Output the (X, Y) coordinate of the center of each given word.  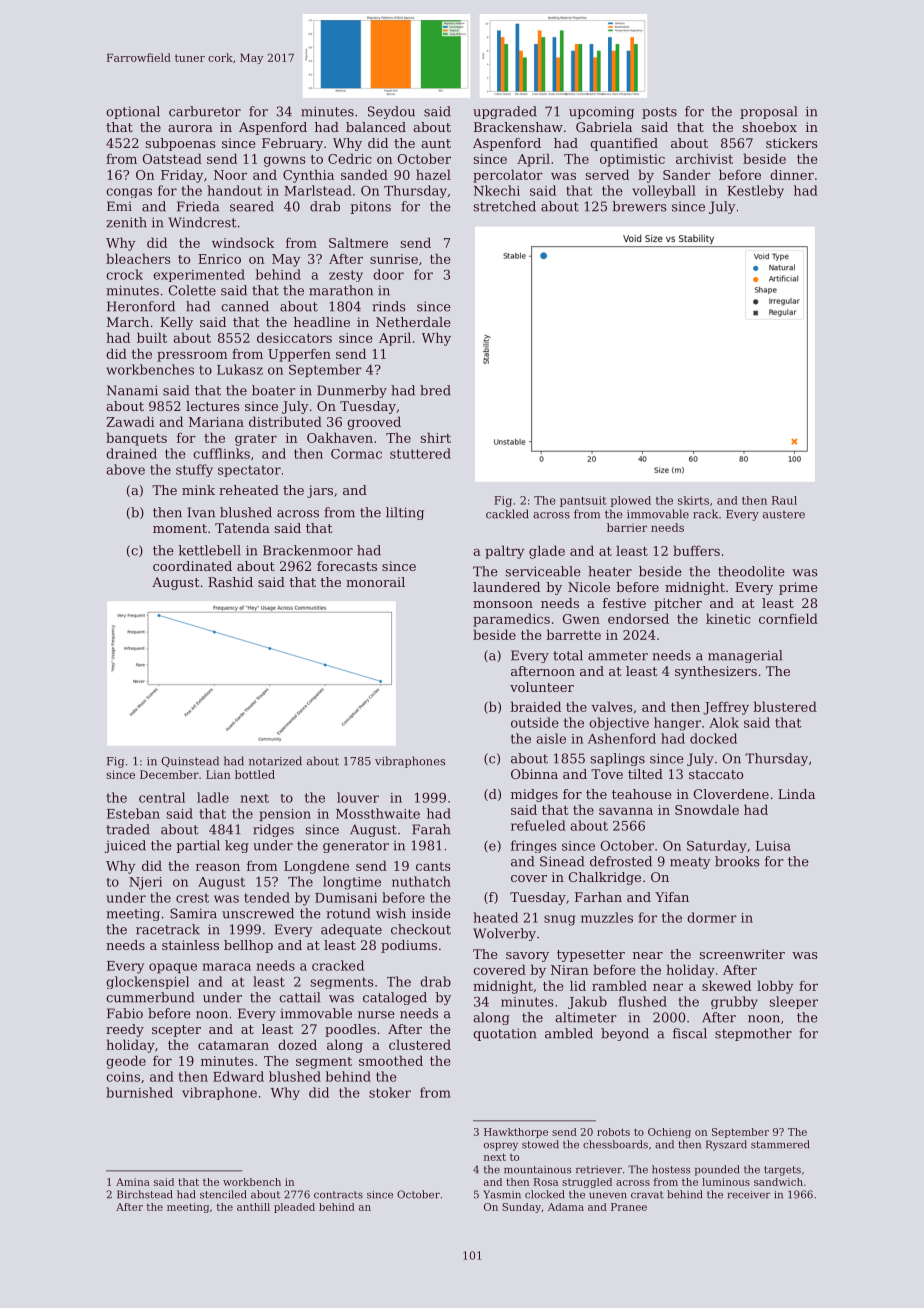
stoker (390, 1092)
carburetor (205, 111)
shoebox (769, 127)
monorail (375, 582)
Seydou (391, 112)
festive (624, 603)
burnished (139, 1092)
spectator (249, 471)
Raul (784, 500)
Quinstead (190, 761)
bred (435, 390)
